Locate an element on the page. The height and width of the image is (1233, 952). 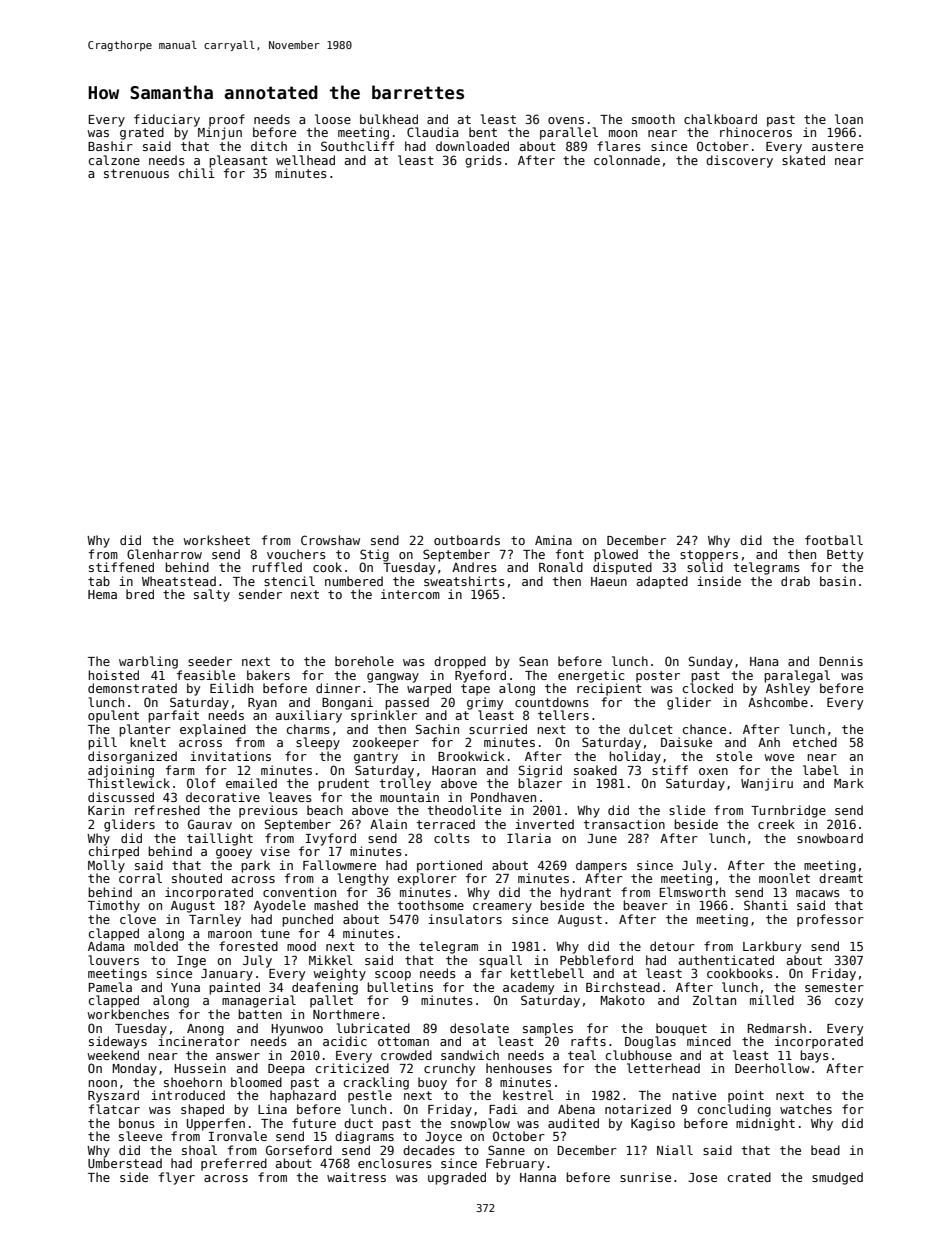
Hanna is located at coordinates (538, 1177).
